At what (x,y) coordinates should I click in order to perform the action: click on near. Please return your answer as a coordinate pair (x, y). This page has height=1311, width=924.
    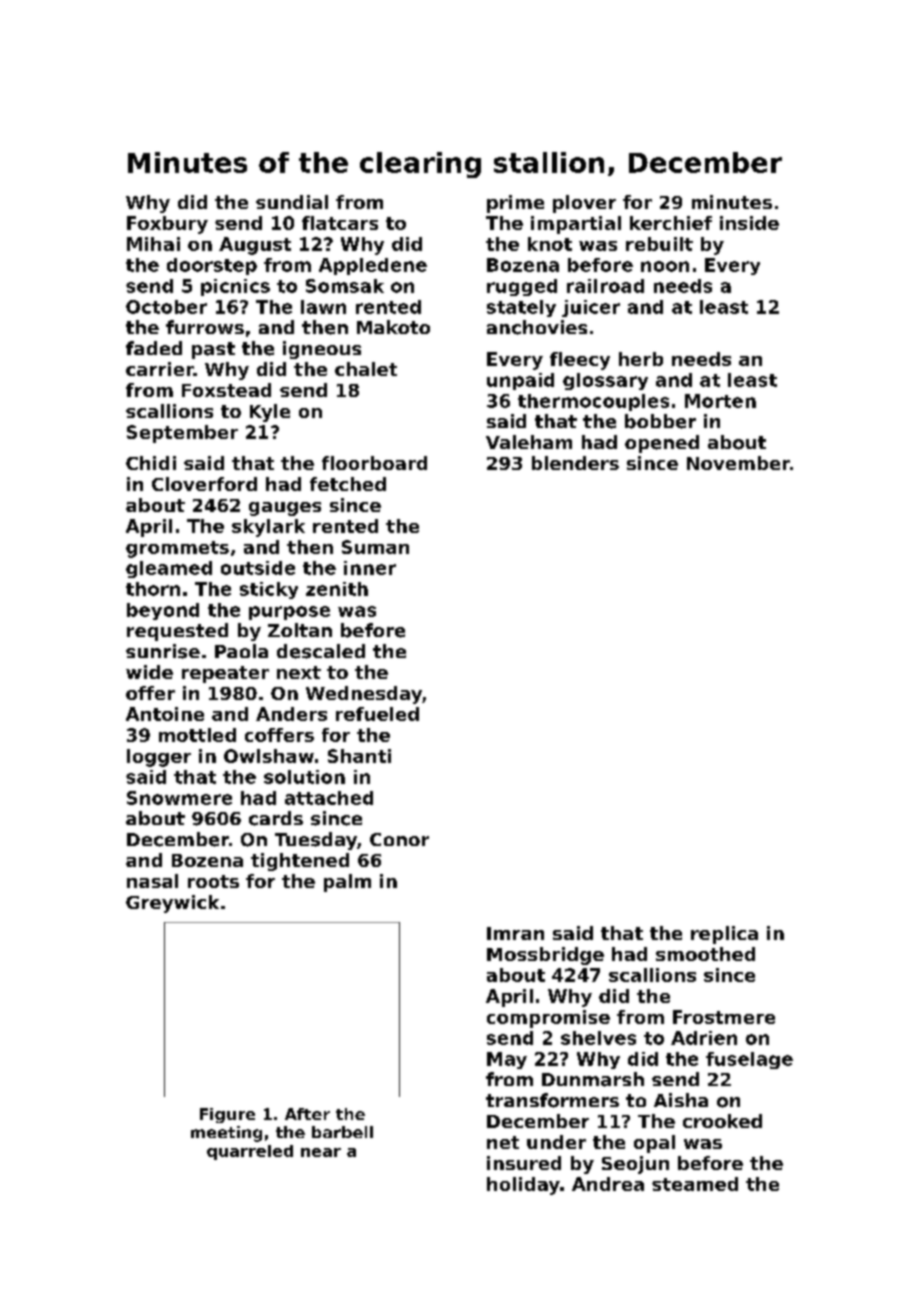
    Looking at the image, I should click on (321, 1152).
